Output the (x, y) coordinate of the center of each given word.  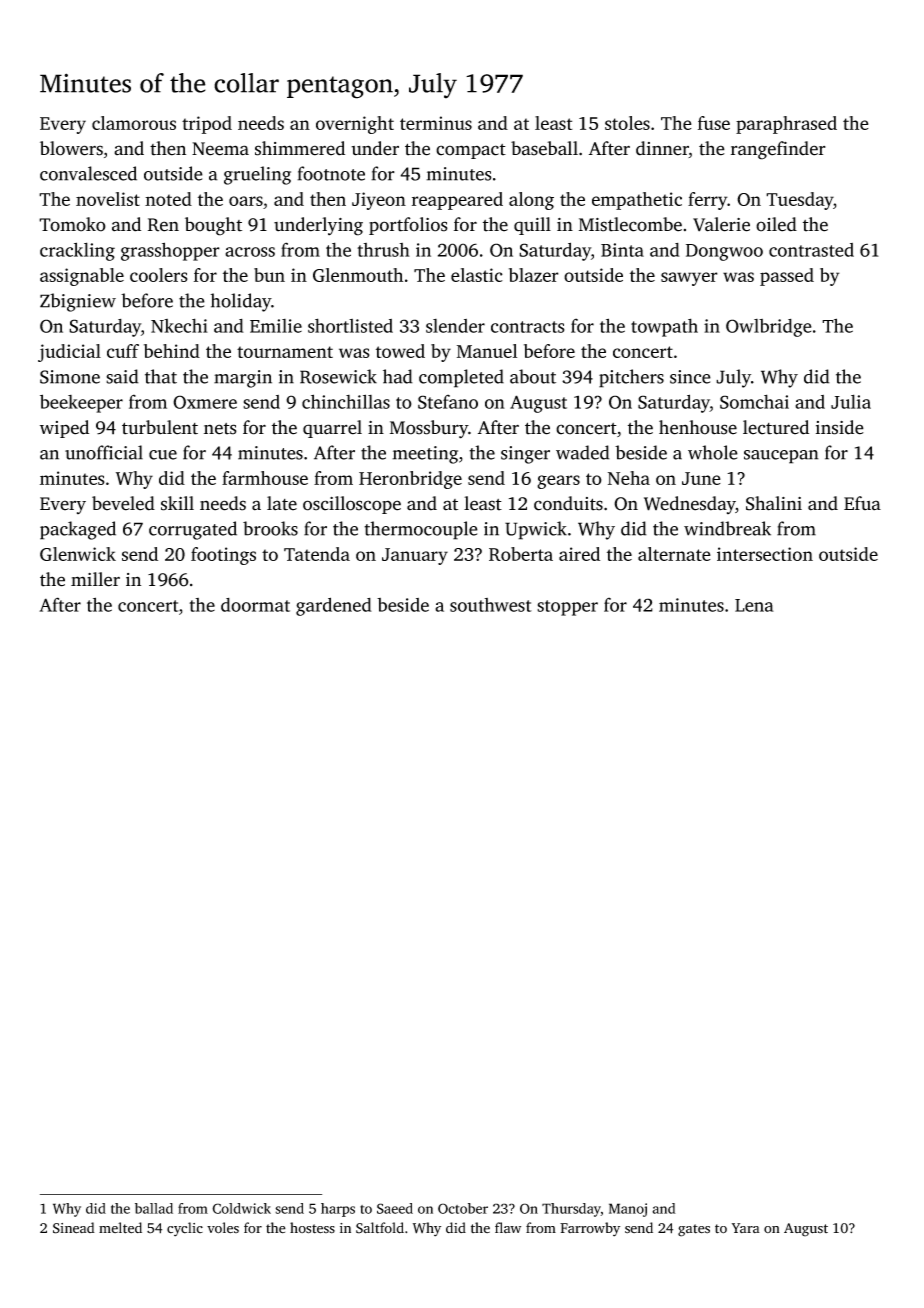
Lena (754, 605)
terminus (436, 123)
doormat (255, 605)
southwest (491, 605)
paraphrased (786, 125)
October (463, 1208)
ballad (154, 1208)
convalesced (88, 173)
